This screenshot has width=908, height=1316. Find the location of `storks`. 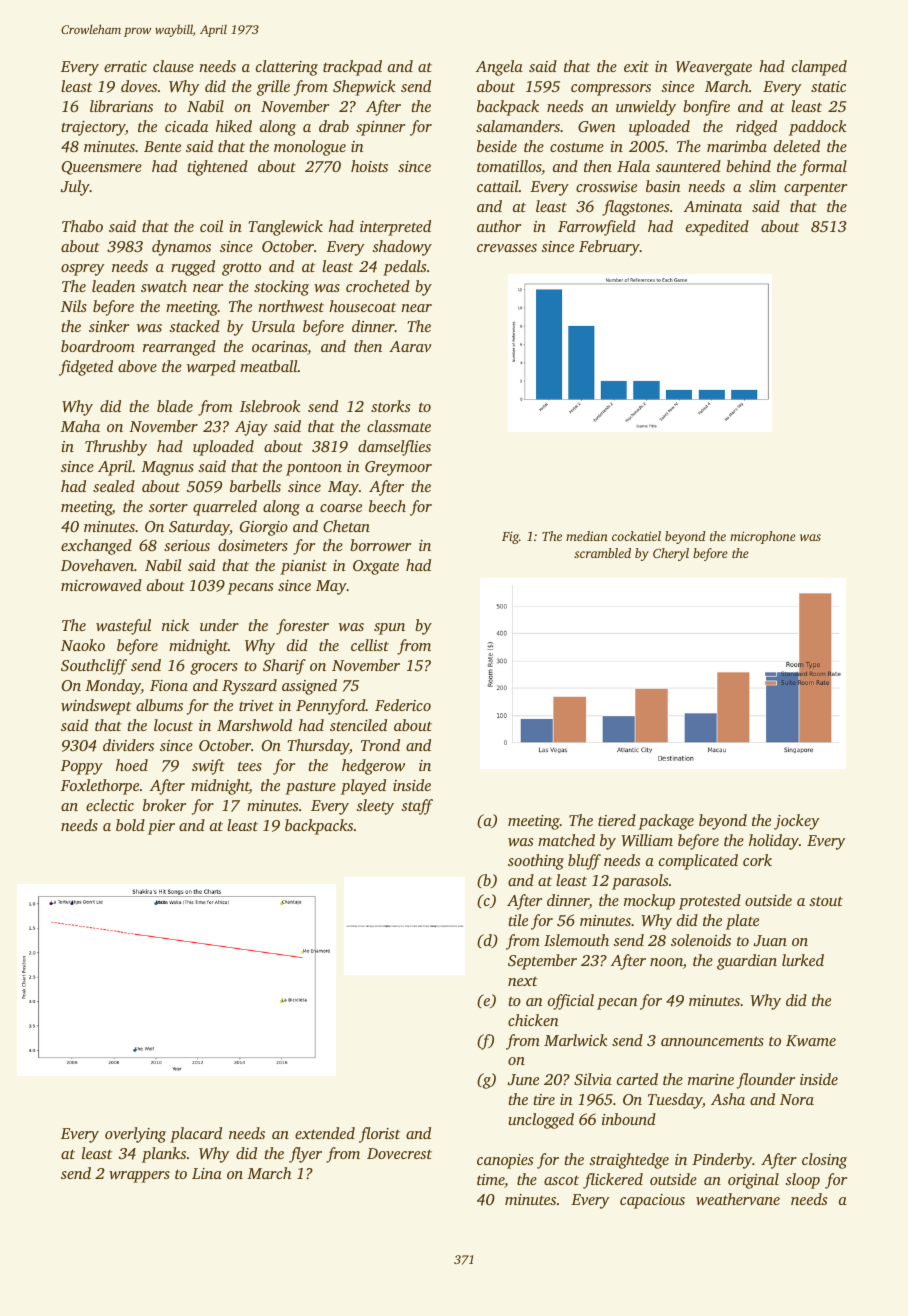

storks is located at coordinates (390, 406).
